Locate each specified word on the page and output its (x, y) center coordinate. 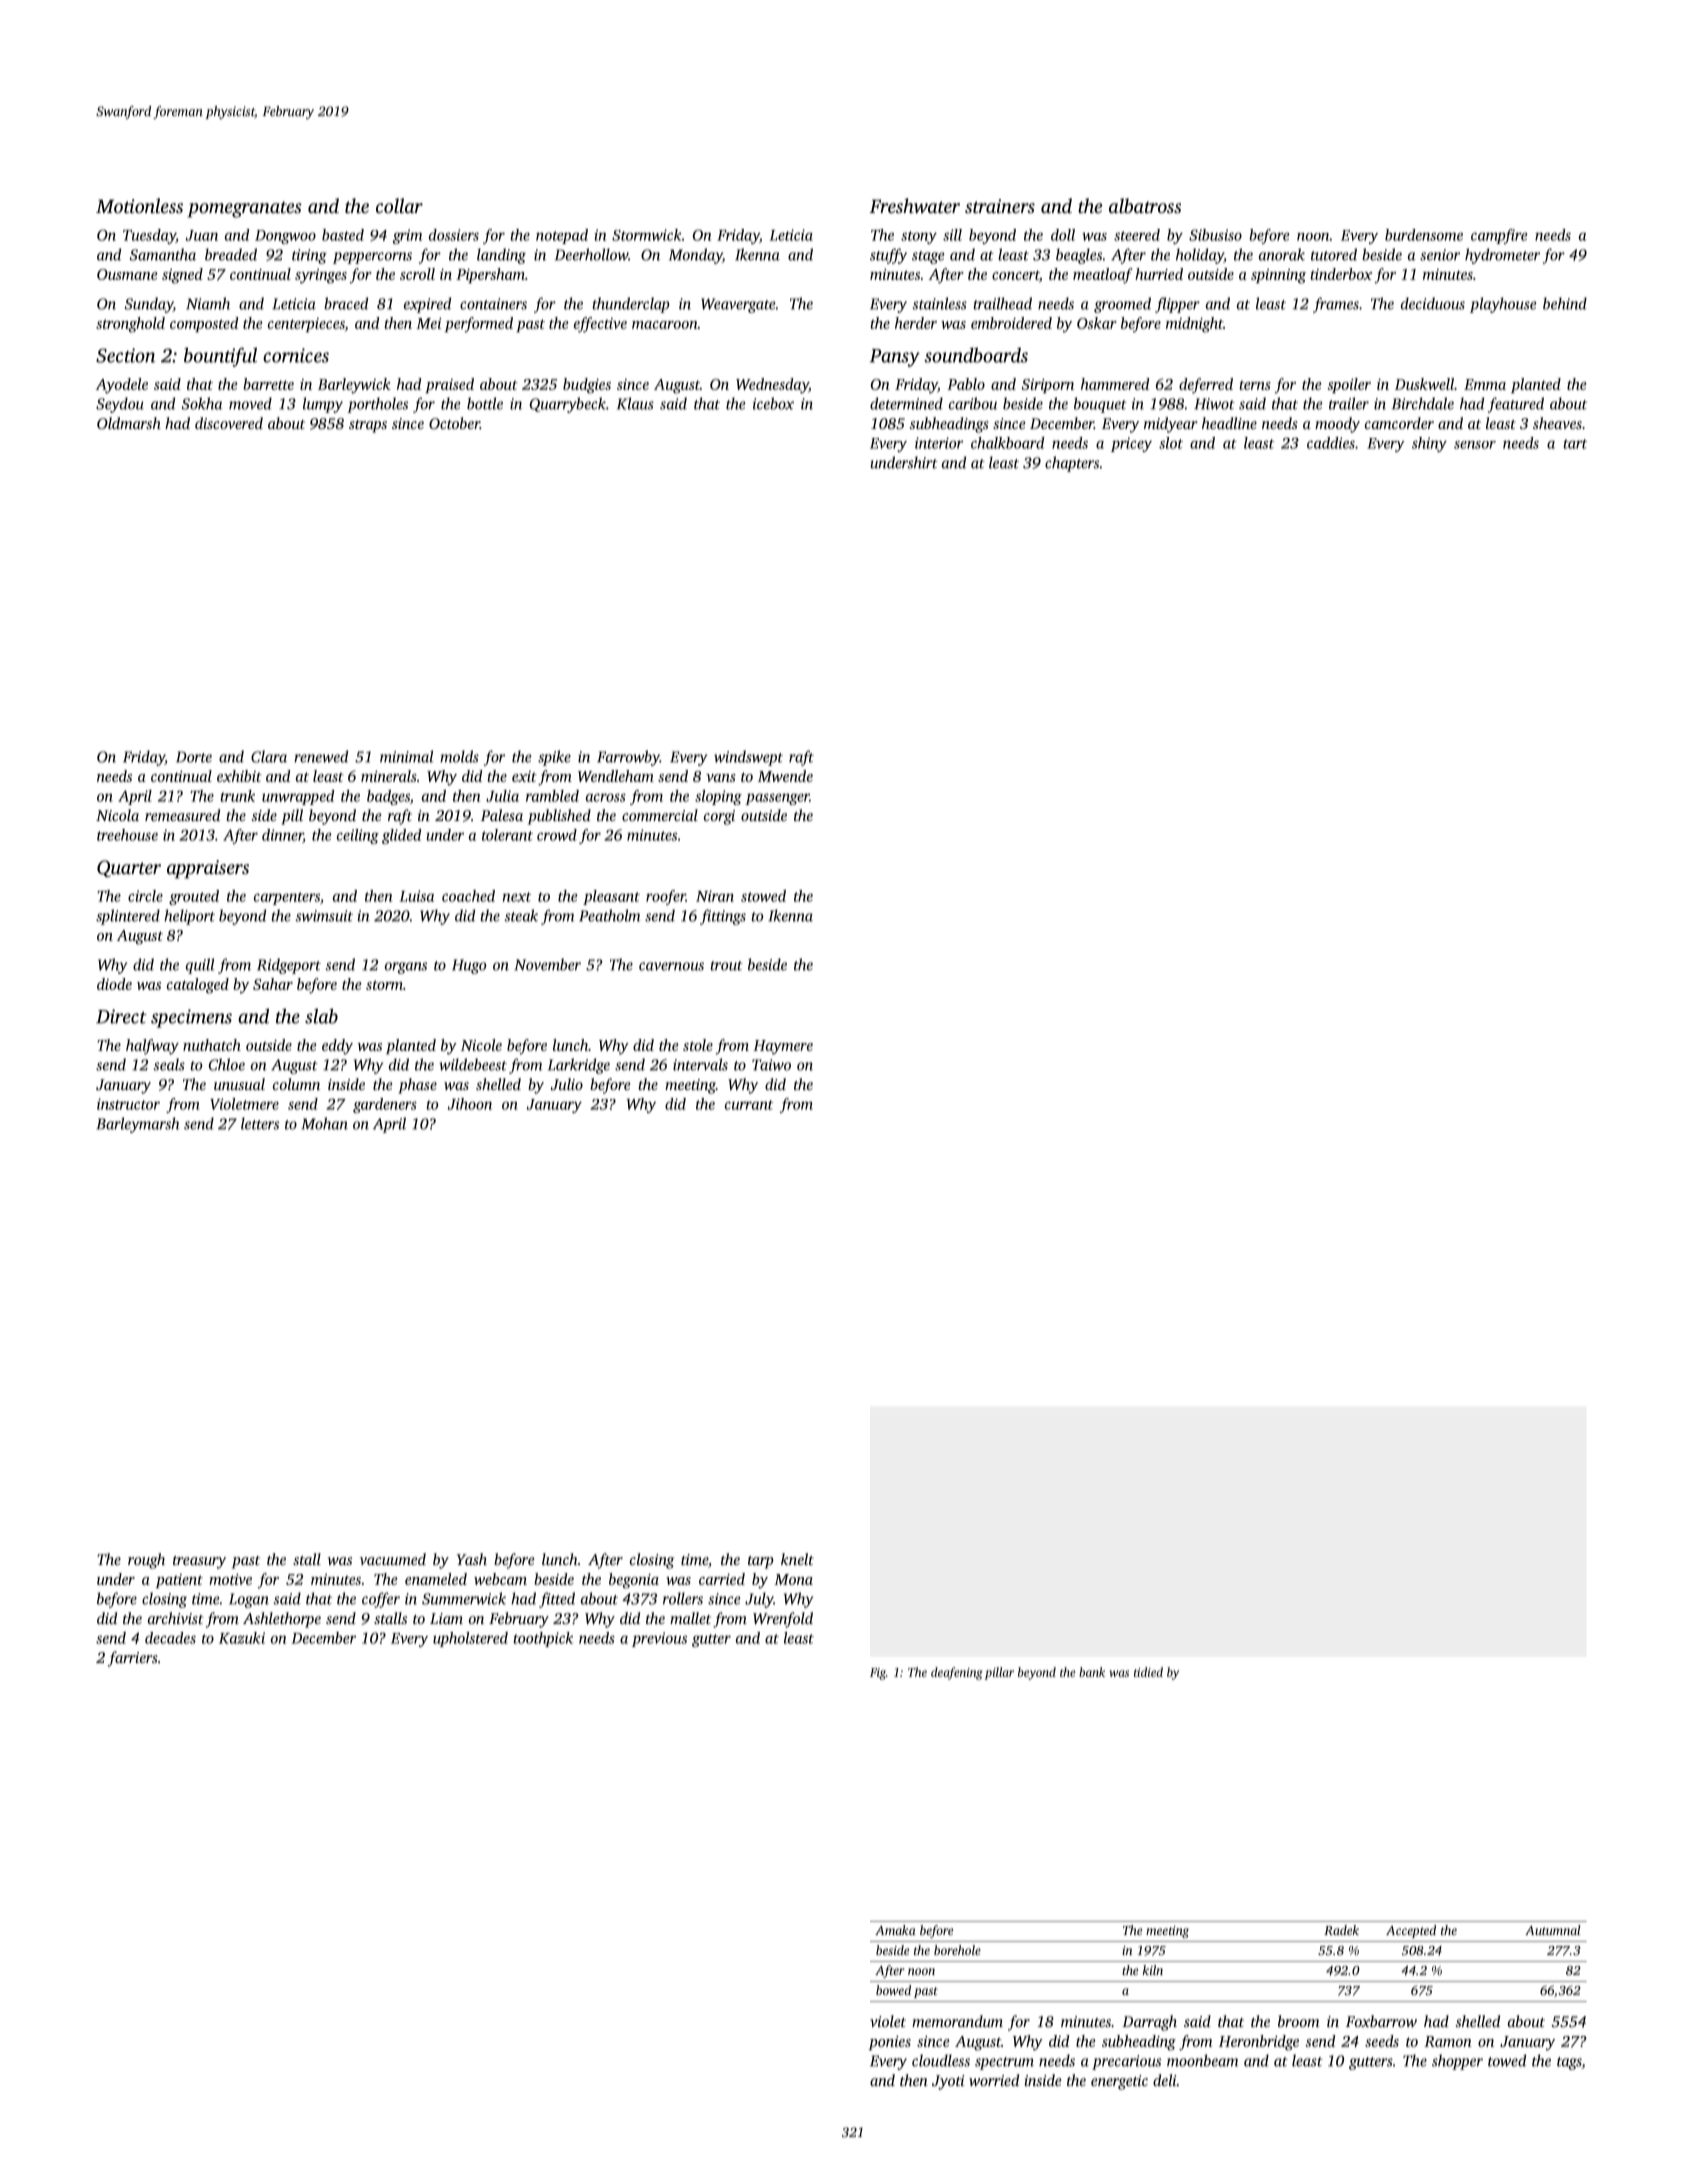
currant (749, 1105)
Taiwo (771, 1065)
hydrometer (1502, 256)
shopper (1457, 2062)
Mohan (324, 1123)
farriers (133, 1659)
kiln (1153, 1970)
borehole (957, 1950)
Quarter (129, 868)
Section (126, 355)
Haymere (783, 1047)
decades (170, 1638)
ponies (890, 2043)
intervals (700, 1064)
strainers (1000, 206)
